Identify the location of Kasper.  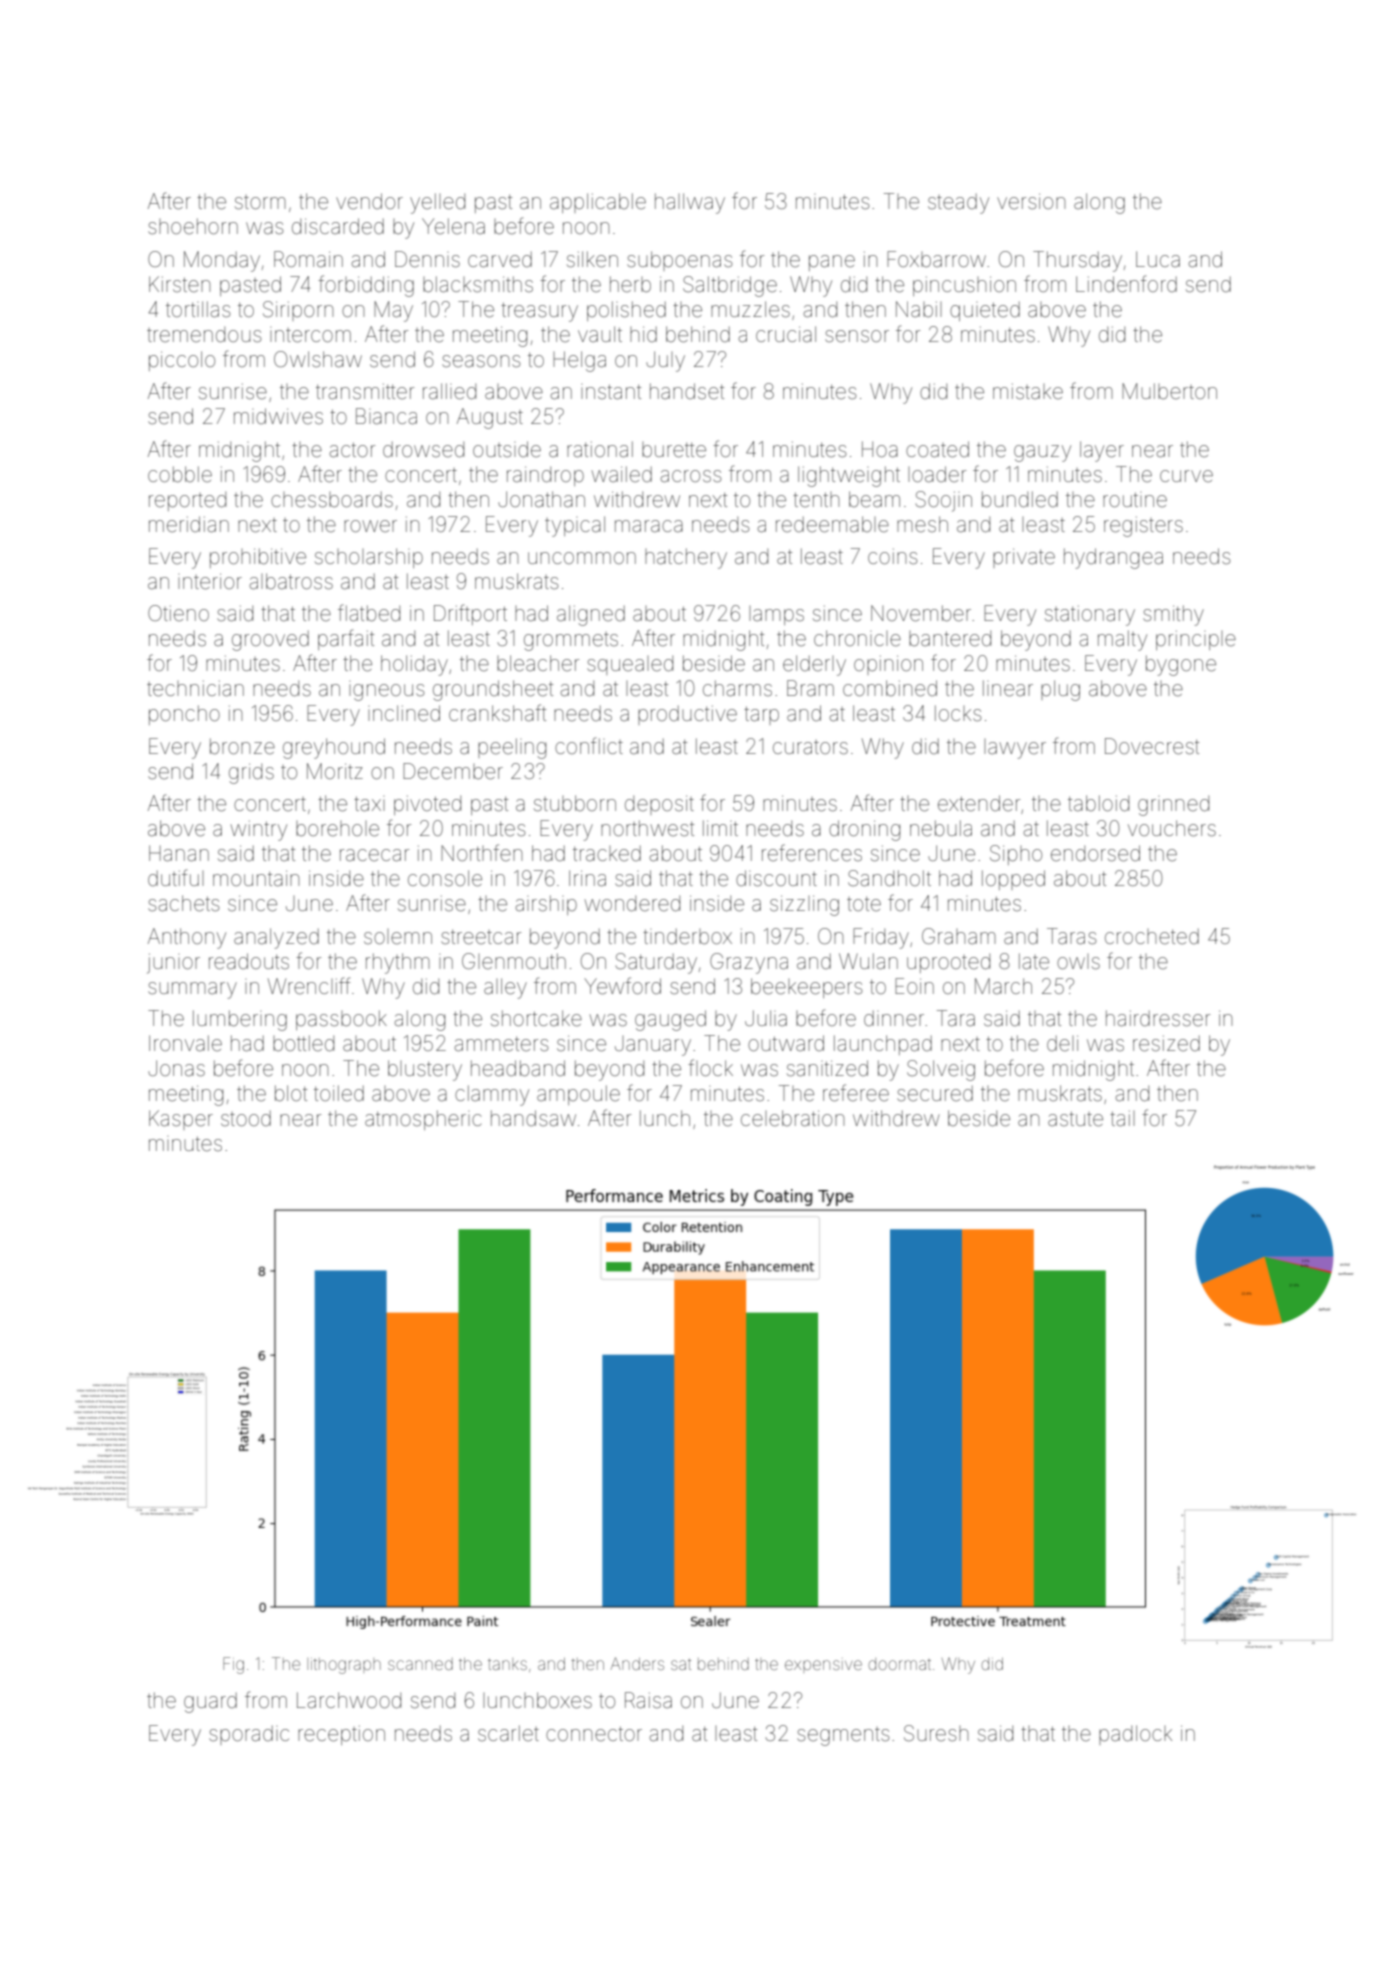
(181, 1120).
